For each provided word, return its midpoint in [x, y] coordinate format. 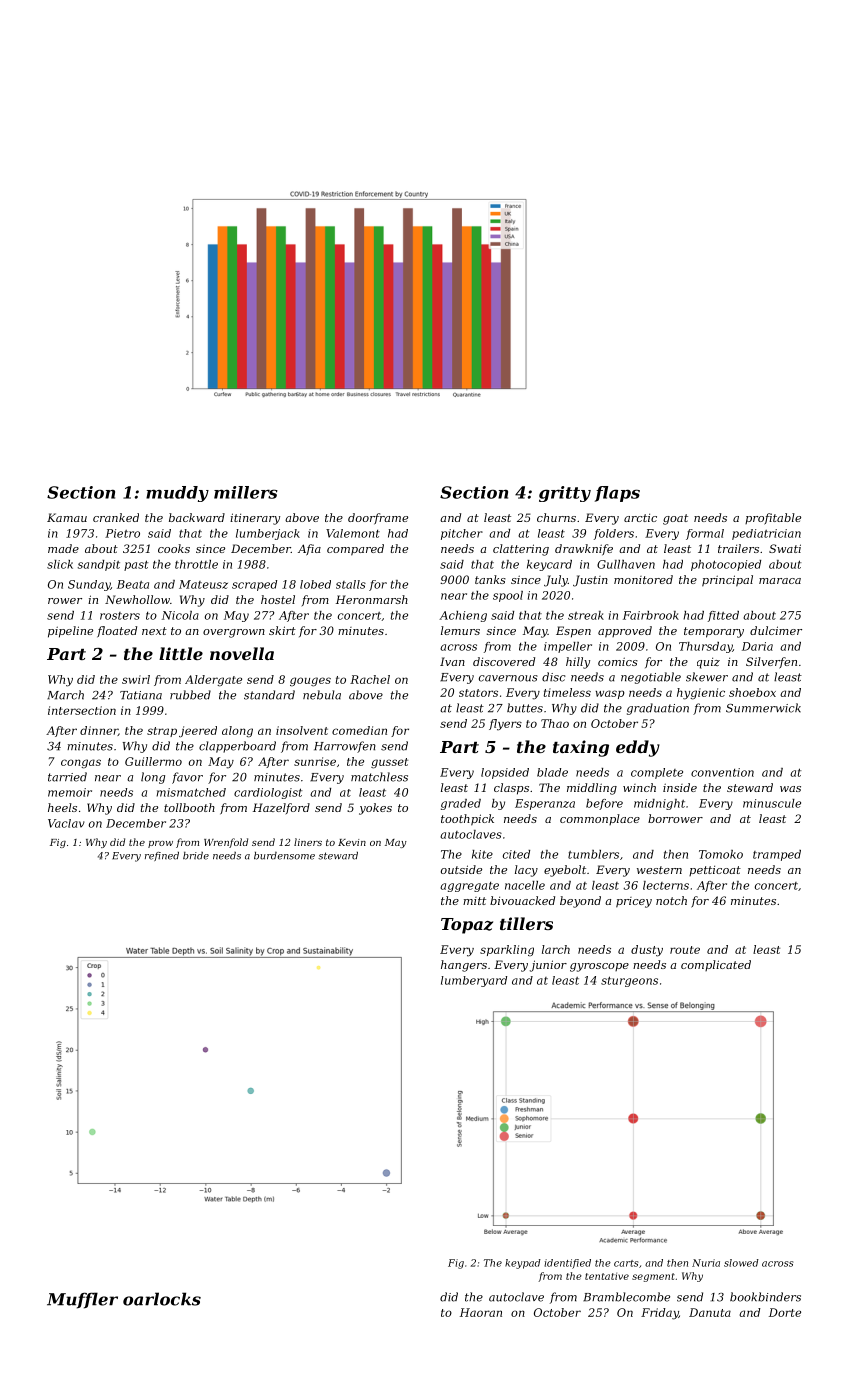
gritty [565, 494]
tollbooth [189, 807]
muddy [177, 494]
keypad [523, 1264]
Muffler [82, 1300]
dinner [99, 731]
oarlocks [162, 1299]
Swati [785, 548]
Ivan [452, 661]
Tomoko [721, 854]
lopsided [505, 773]
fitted [723, 616]
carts [626, 1263]
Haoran [481, 1312]
